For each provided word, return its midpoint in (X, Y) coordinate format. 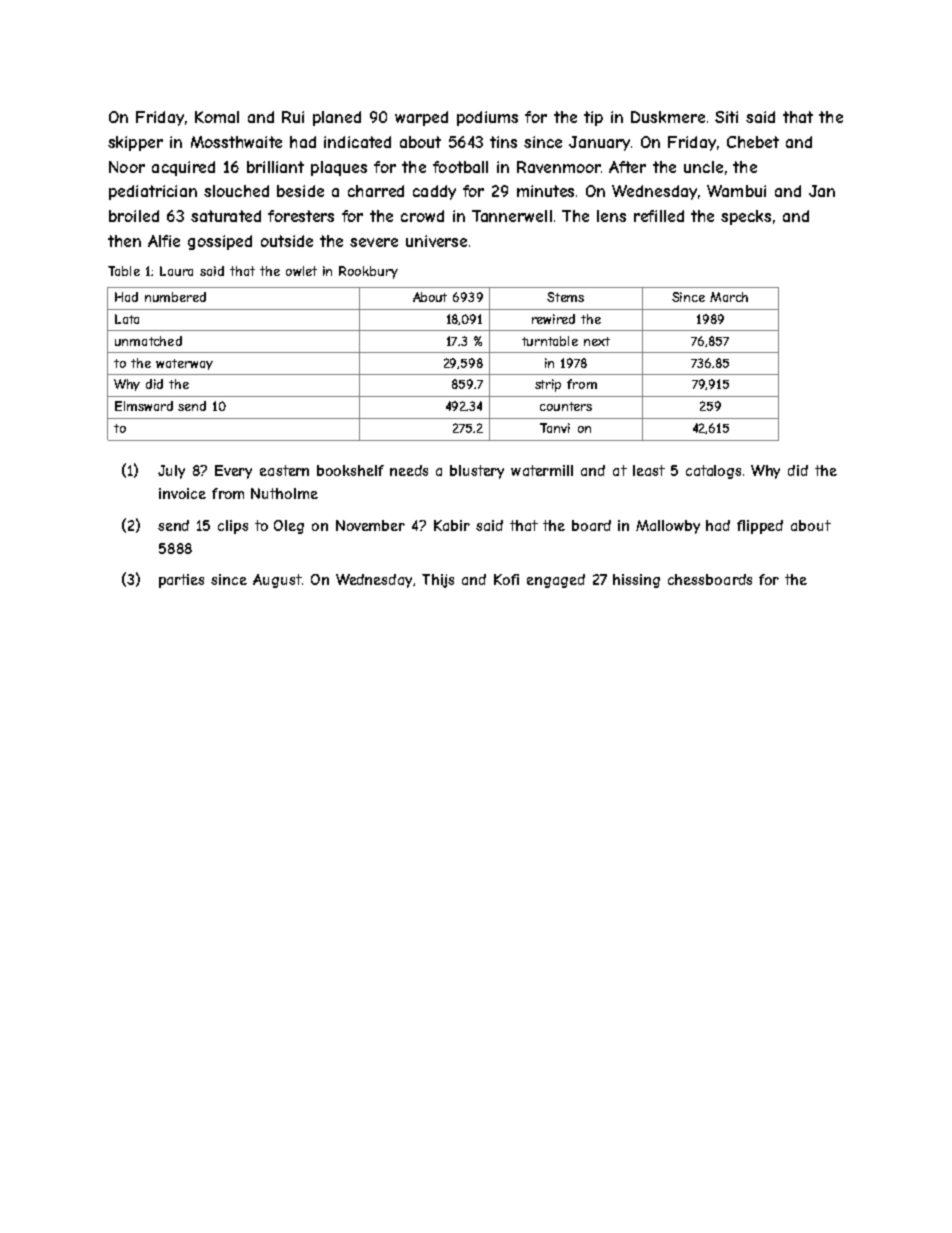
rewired (553, 319)
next (597, 341)
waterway (184, 364)
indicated (357, 142)
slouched (236, 191)
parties (181, 581)
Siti (726, 117)
